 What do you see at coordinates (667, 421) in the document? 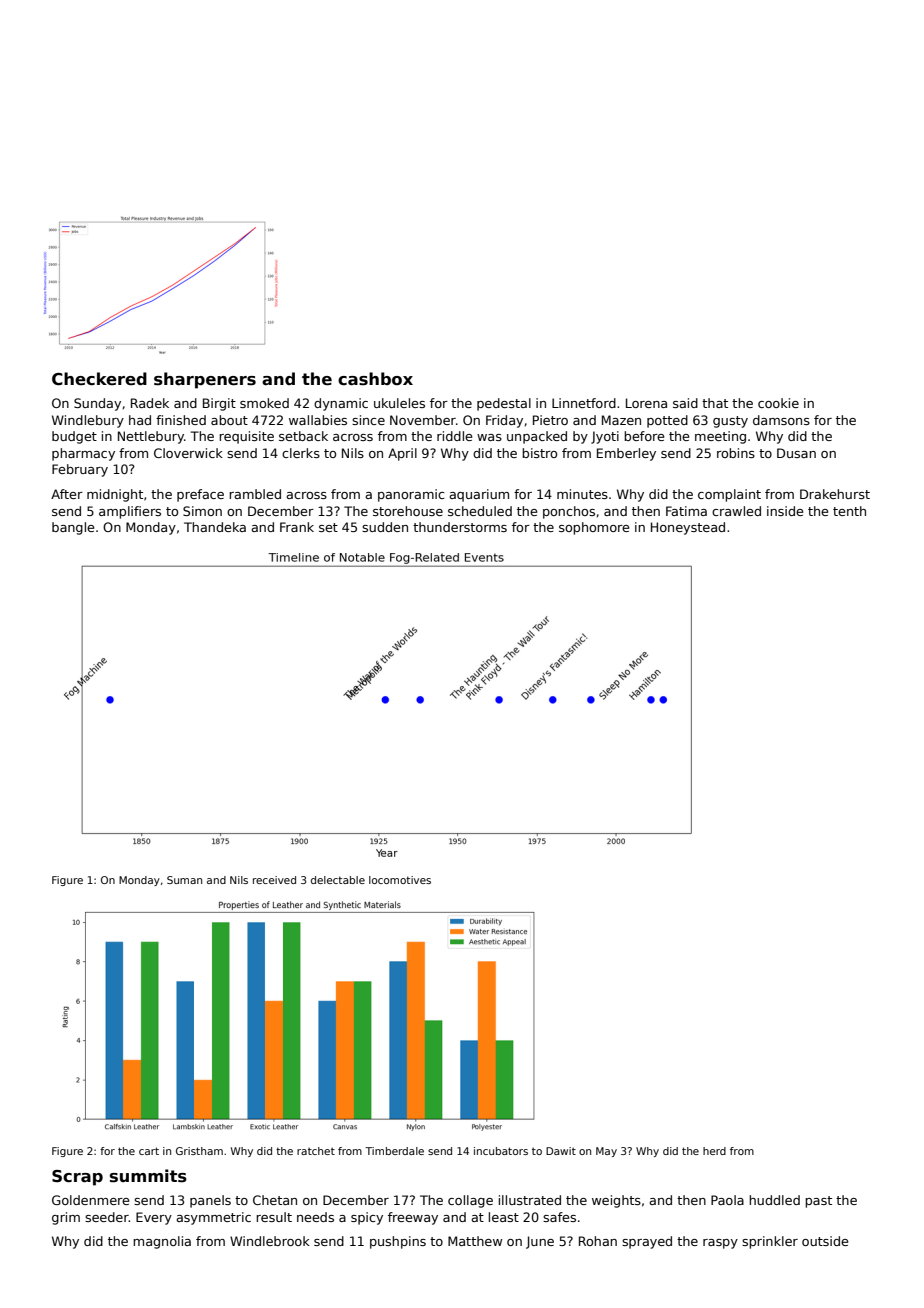
I see `potted` at bounding box center [667, 421].
